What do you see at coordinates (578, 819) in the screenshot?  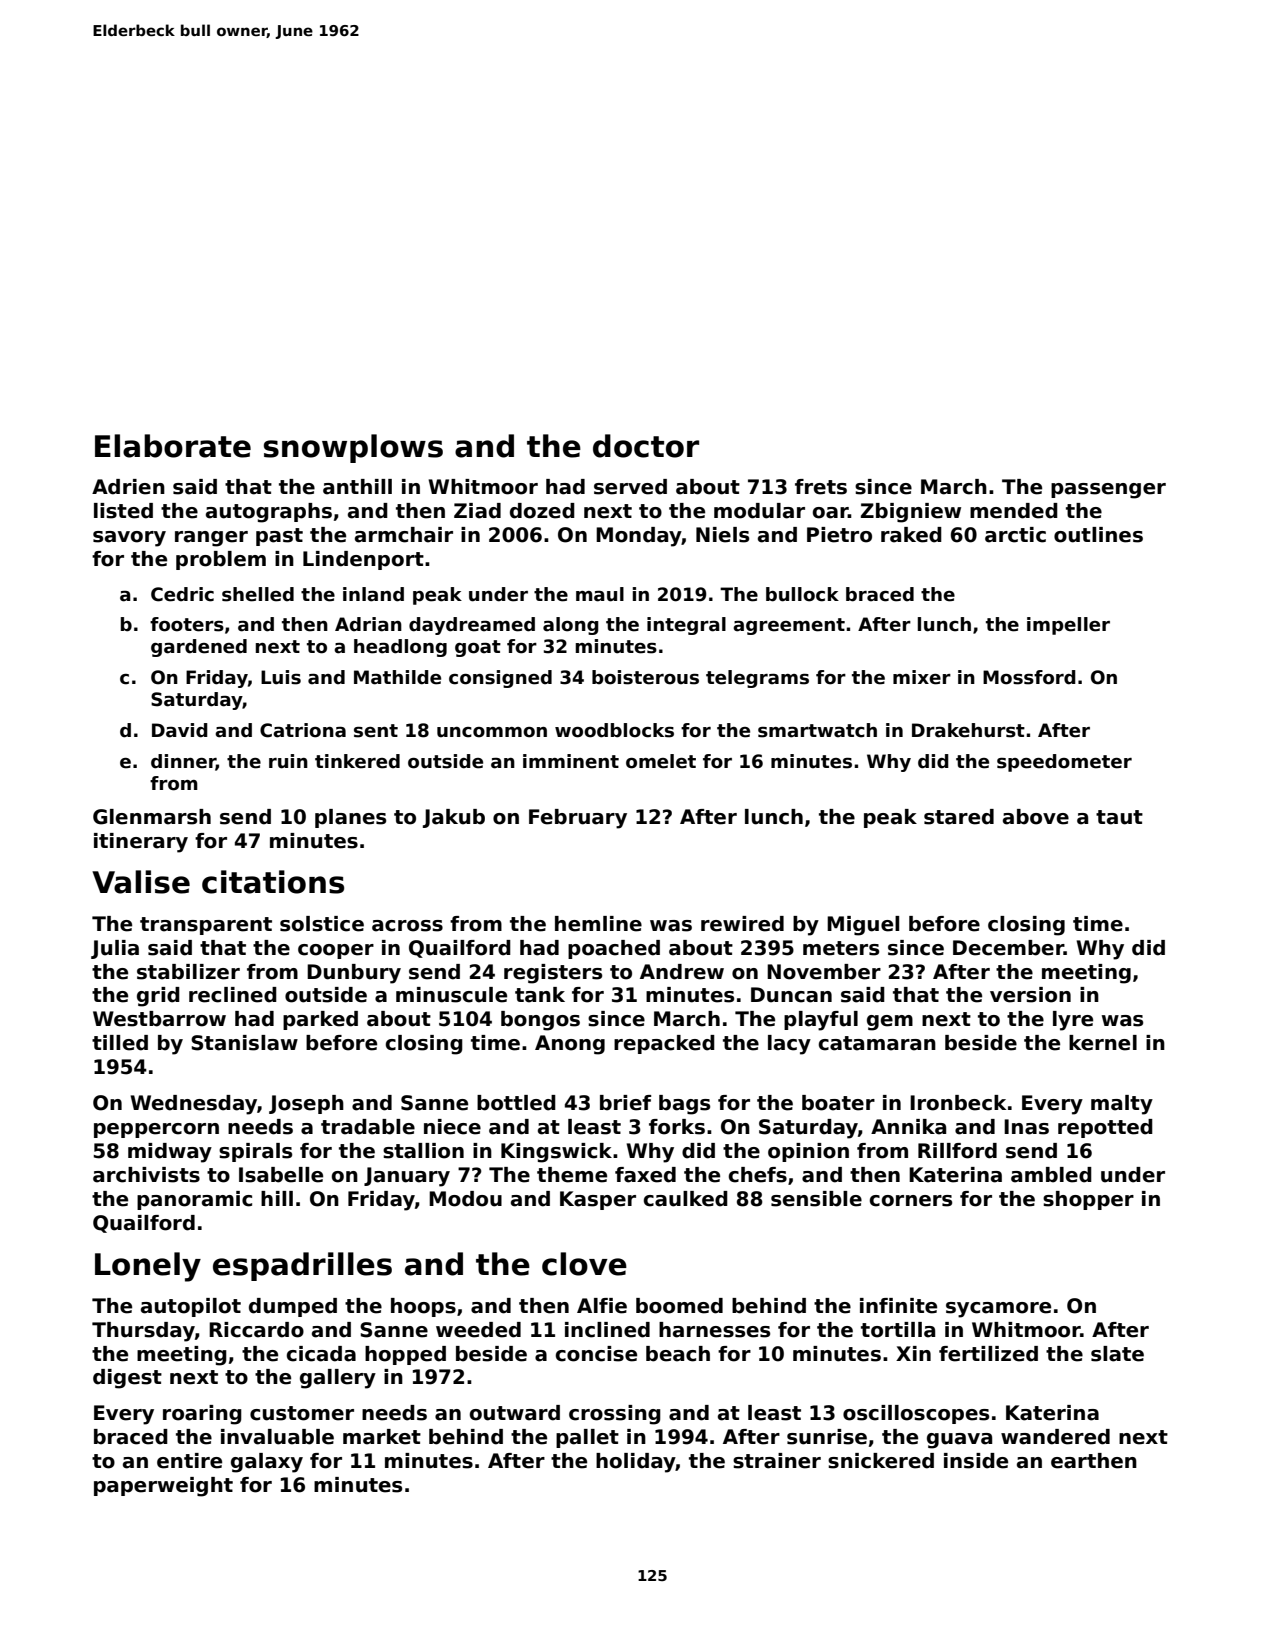 I see `February` at bounding box center [578, 819].
